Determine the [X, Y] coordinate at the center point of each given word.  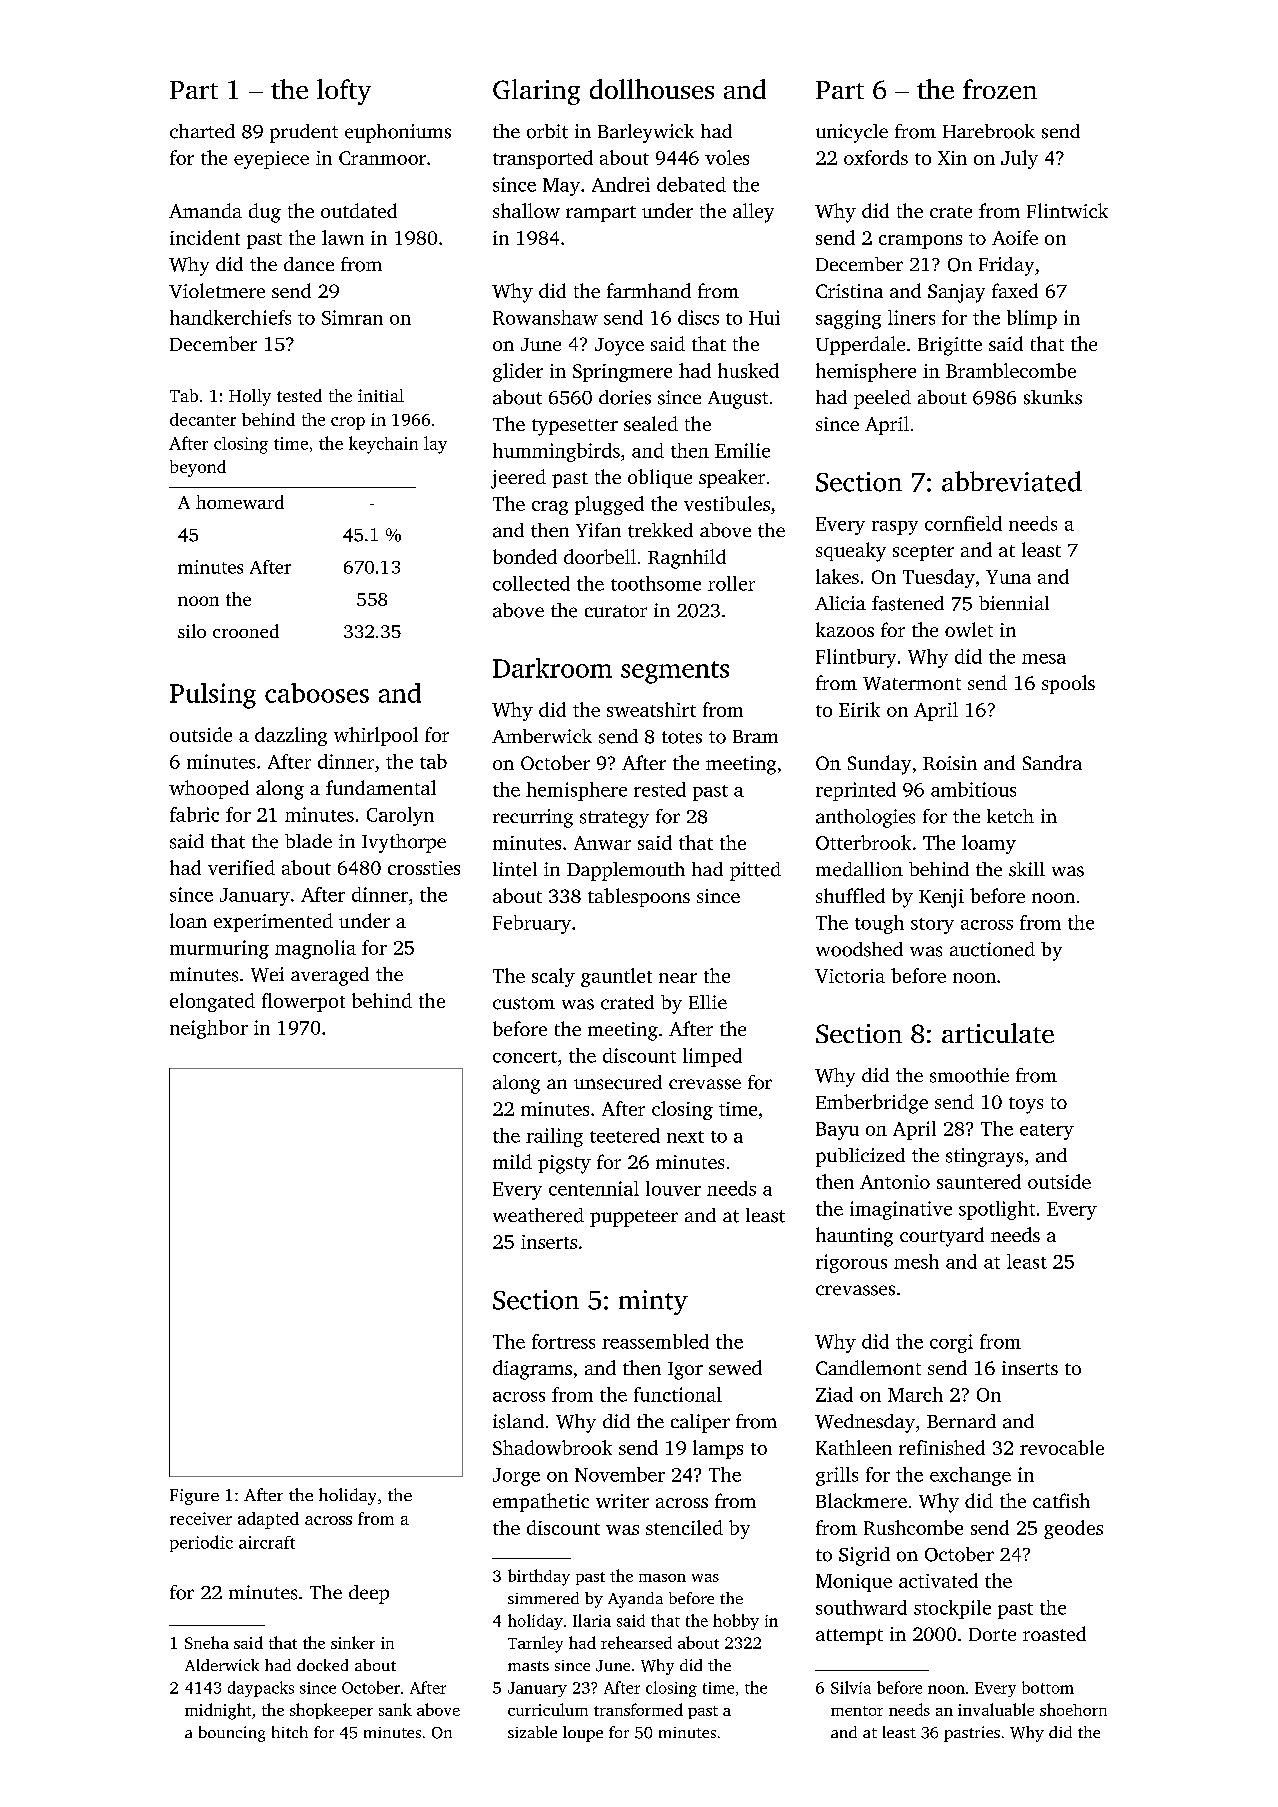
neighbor [209, 1029]
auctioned [992, 949]
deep [369, 1594]
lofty [344, 92]
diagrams [532, 1370]
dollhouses [652, 89]
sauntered [979, 1181]
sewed [735, 1367]
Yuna [1008, 577]
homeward [240, 502]
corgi [951, 1343]
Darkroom [552, 668]
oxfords [876, 157]
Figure [194, 1497]
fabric [194, 814]
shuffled [850, 895]
